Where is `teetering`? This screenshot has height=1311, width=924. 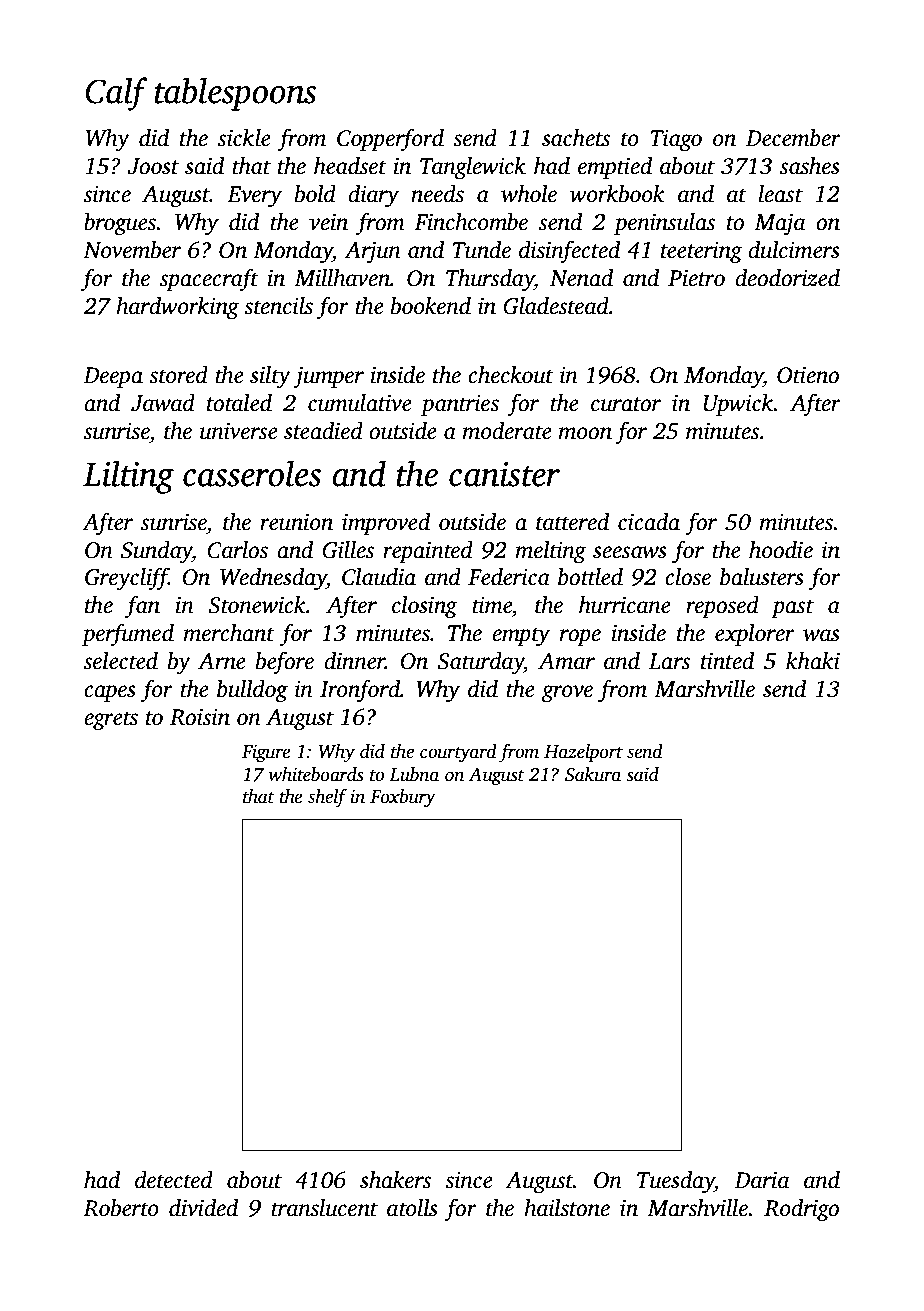 teetering is located at coordinates (702, 252).
